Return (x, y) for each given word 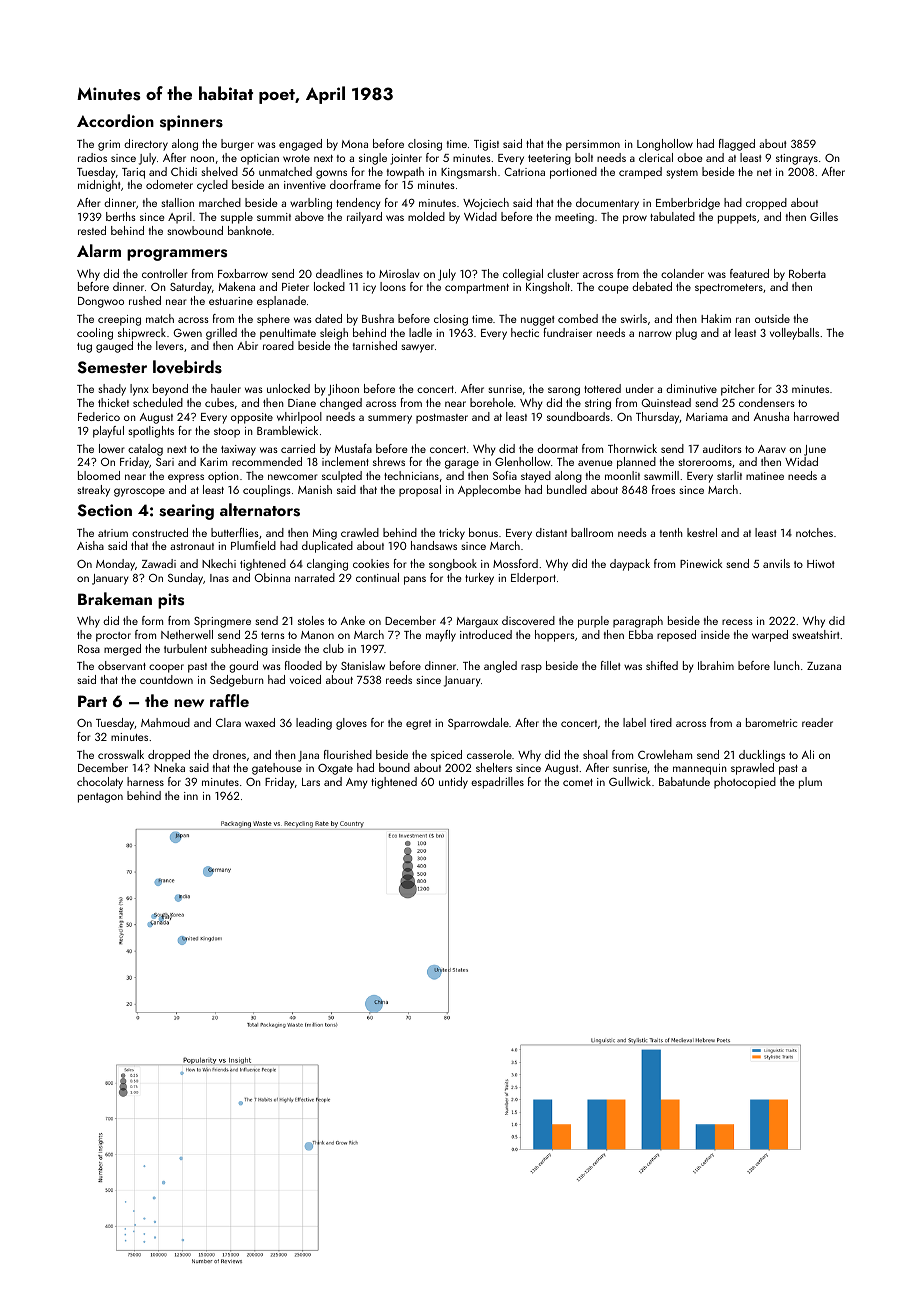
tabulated (672, 216)
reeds (399, 679)
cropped (766, 204)
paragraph (638, 622)
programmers (177, 255)
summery (390, 419)
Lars (311, 782)
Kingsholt (548, 288)
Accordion (115, 120)
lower (112, 448)
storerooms (705, 462)
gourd (243, 667)
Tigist (486, 145)
